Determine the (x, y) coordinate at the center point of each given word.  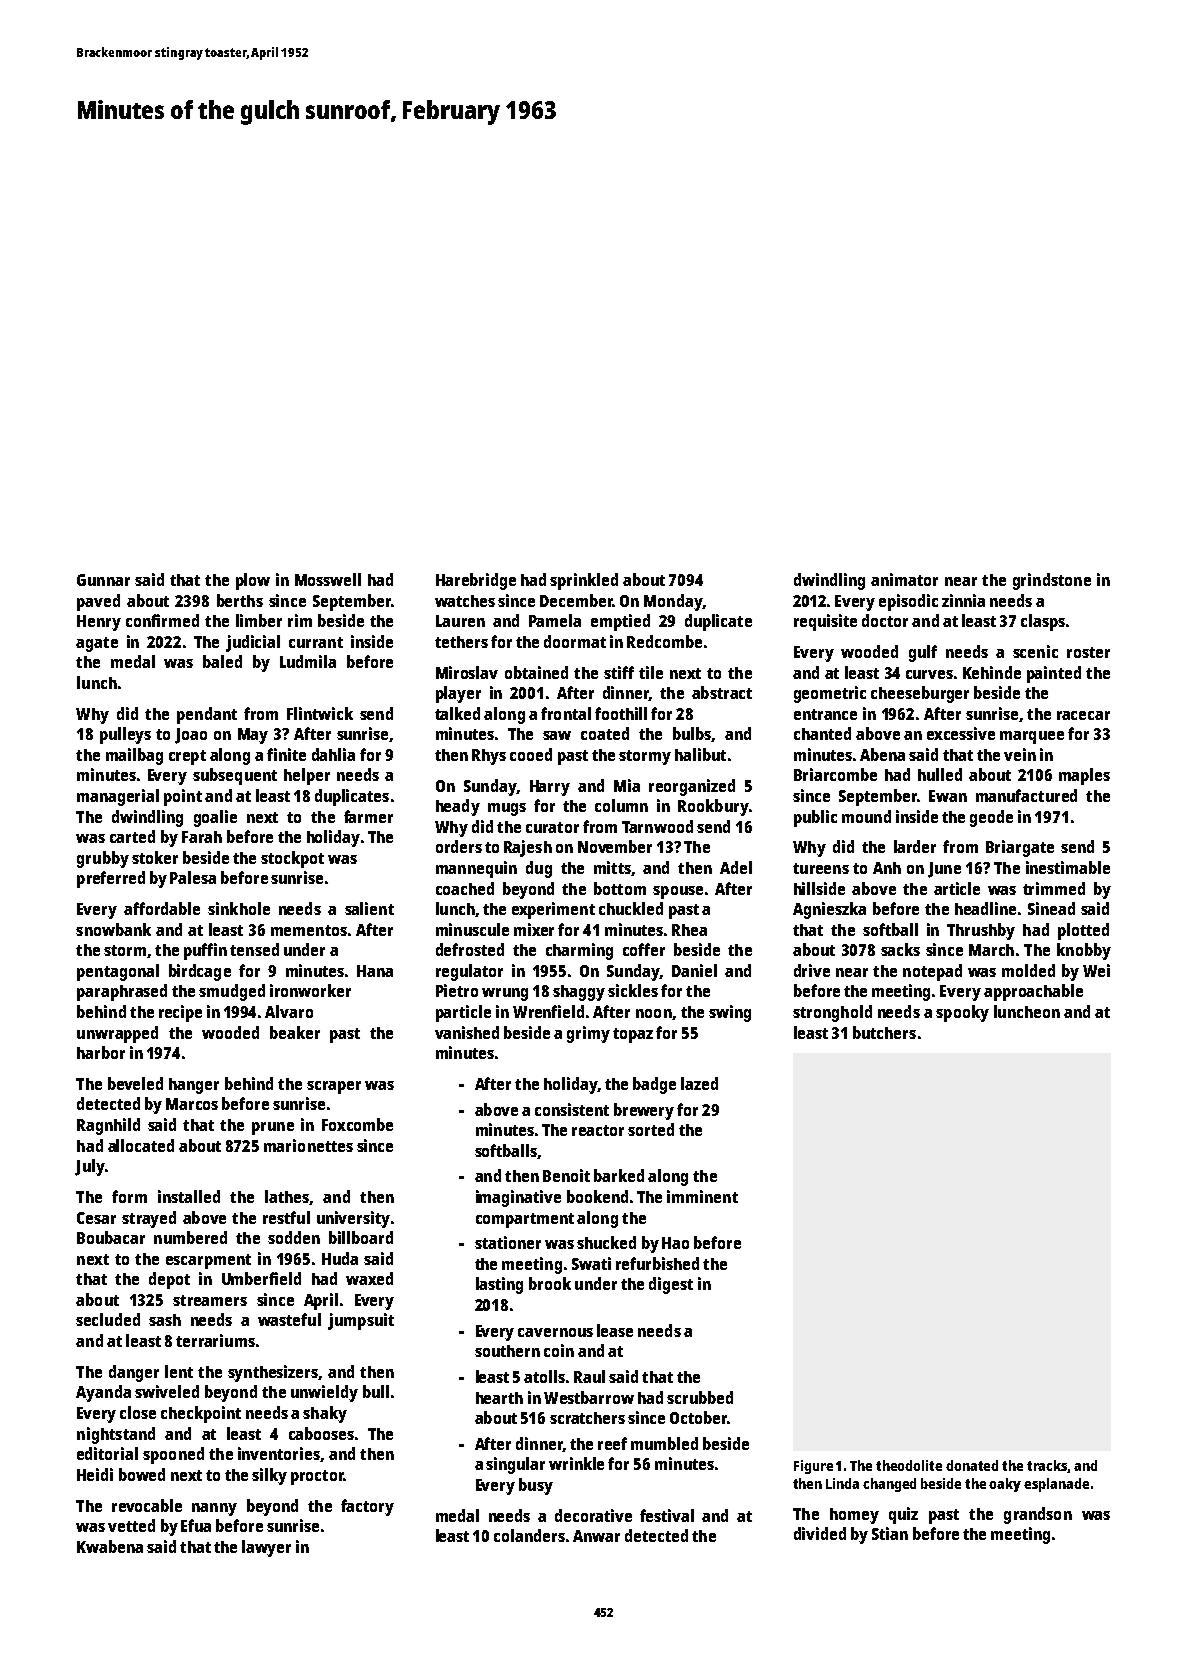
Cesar (96, 1218)
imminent (702, 1196)
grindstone (1052, 581)
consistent (572, 1109)
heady (458, 807)
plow (253, 581)
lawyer (266, 1548)
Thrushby (981, 931)
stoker (155, 857)
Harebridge (476, 581)
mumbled (664, 1443)
